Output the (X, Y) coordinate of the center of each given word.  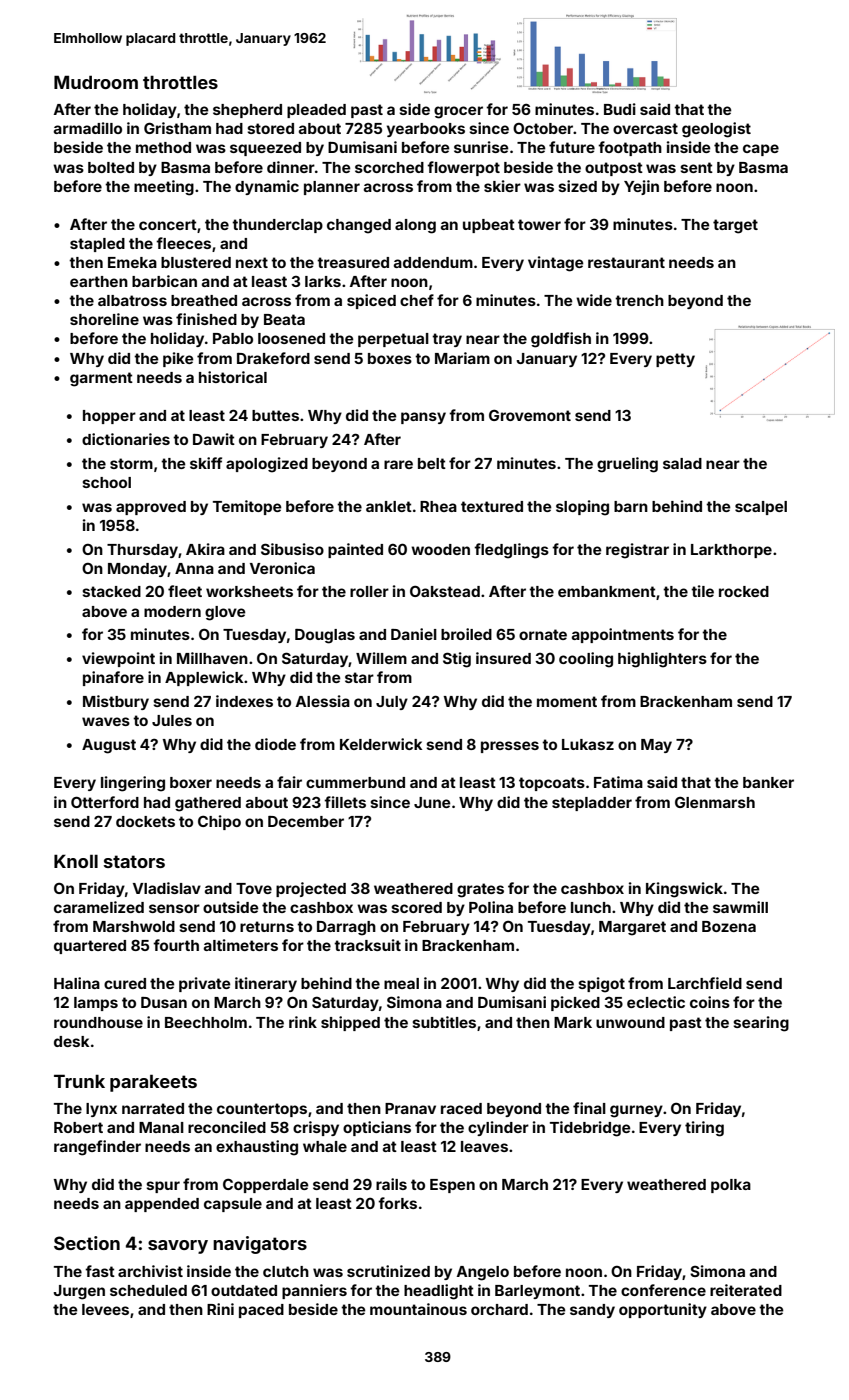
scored (416, 907)
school (106, 482)
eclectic (656, 1002)
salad (682, 463)
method (163, 147)
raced (461, 1108)
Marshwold (134, 926)
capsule (233, 1205)
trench (639, 300)
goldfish (561, 340)
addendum (433, 262)
